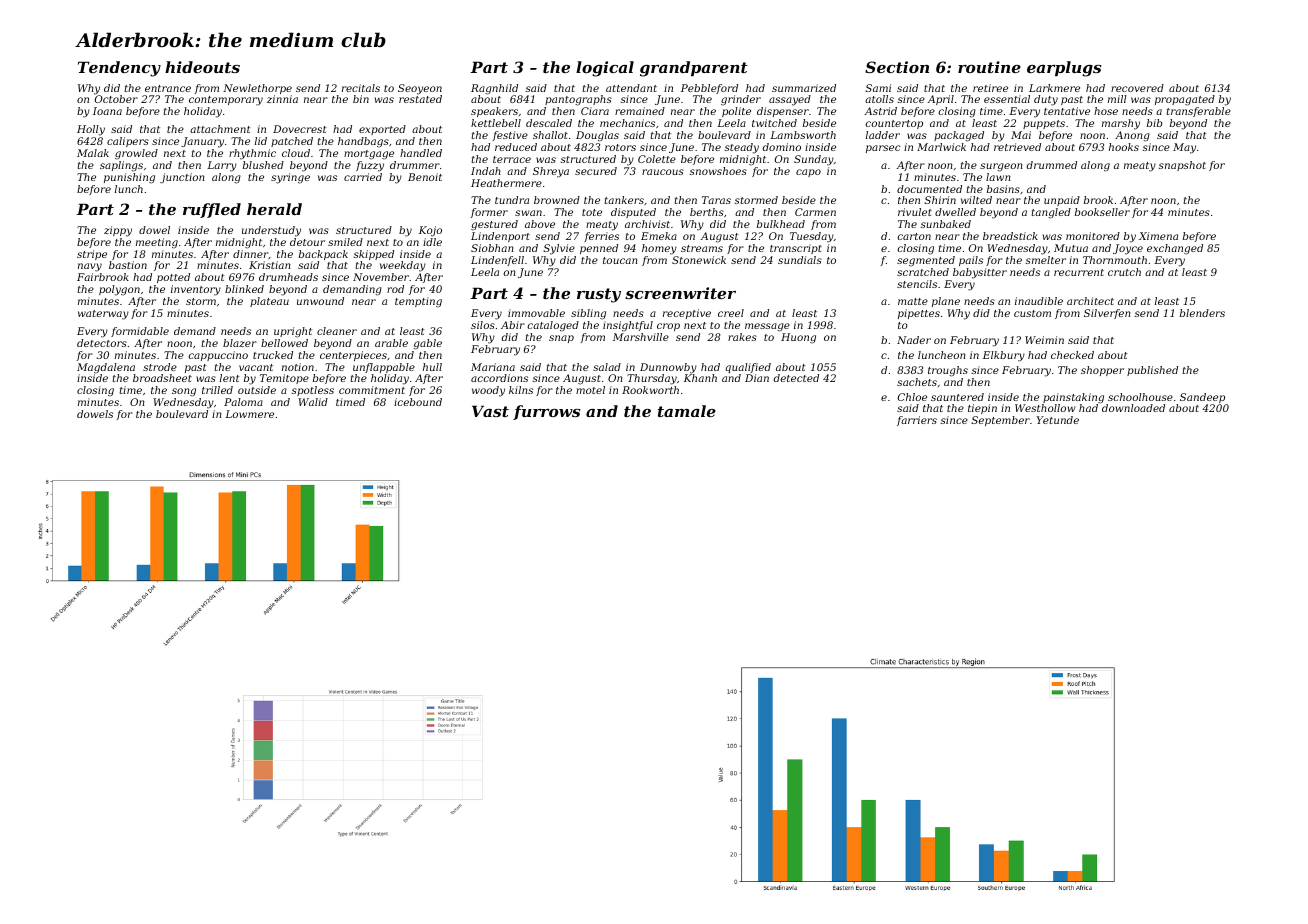 Image resolution: width=1308 pixels, height=924 pixels. I want to click on Magdalena, so click(106, 368).
